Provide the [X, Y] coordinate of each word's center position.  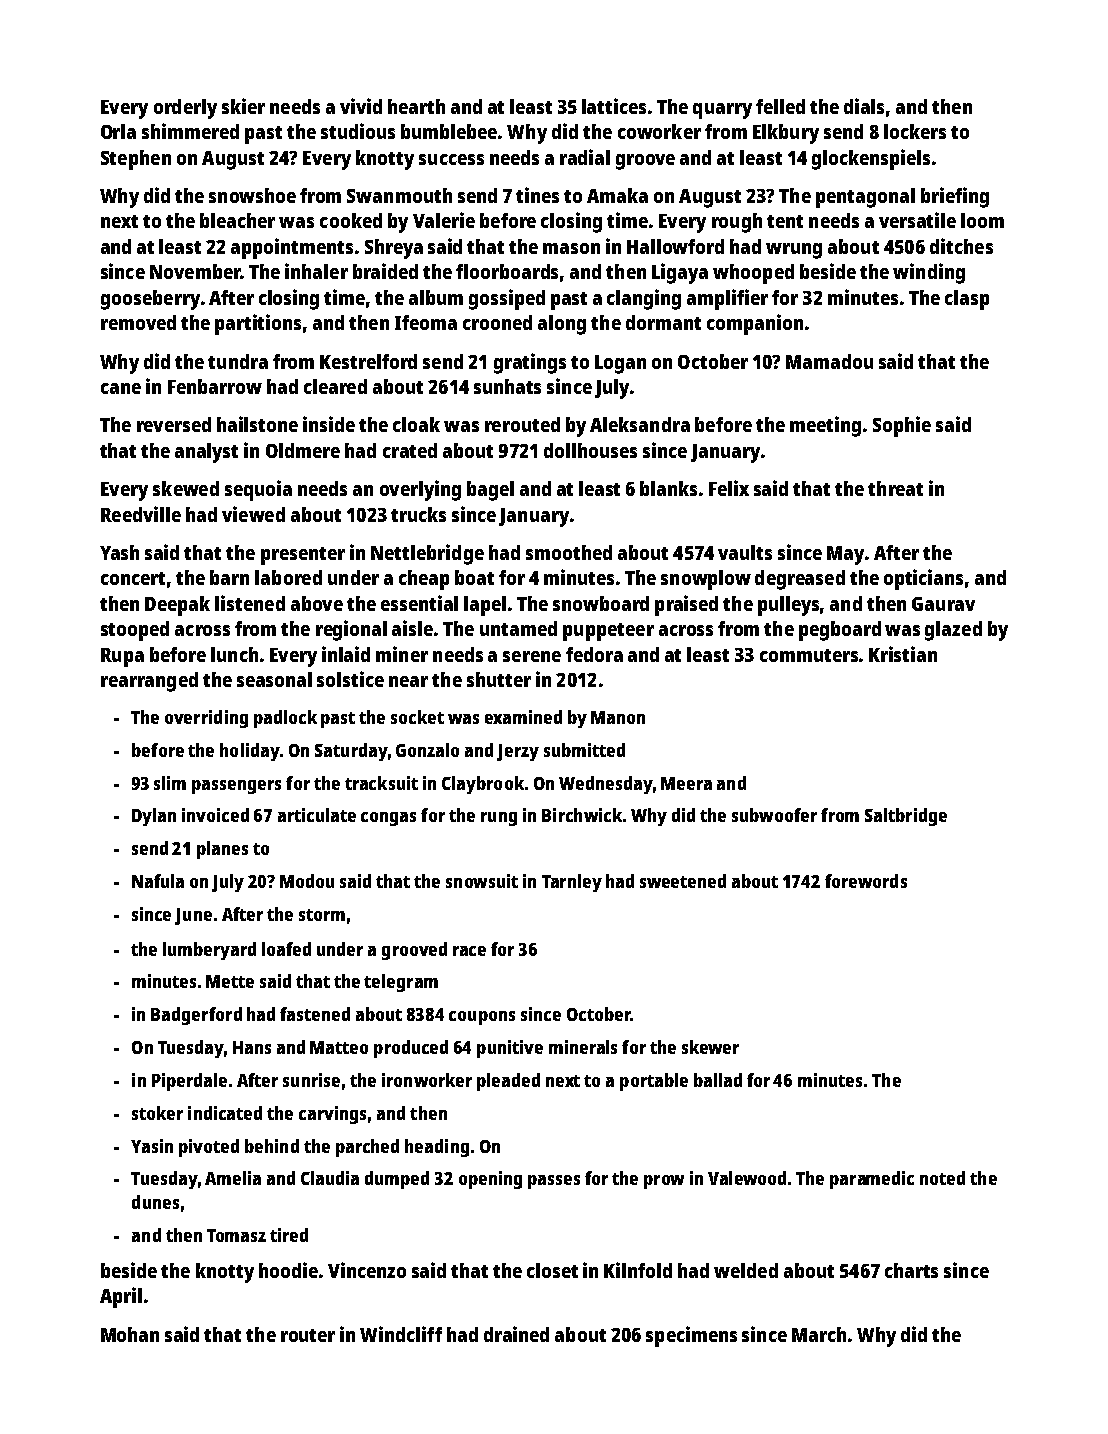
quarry [722, 111]
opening [490, 1180]
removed [138, 322]
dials [864, 106]
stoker [157, 1113]
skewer [710, 1047]
